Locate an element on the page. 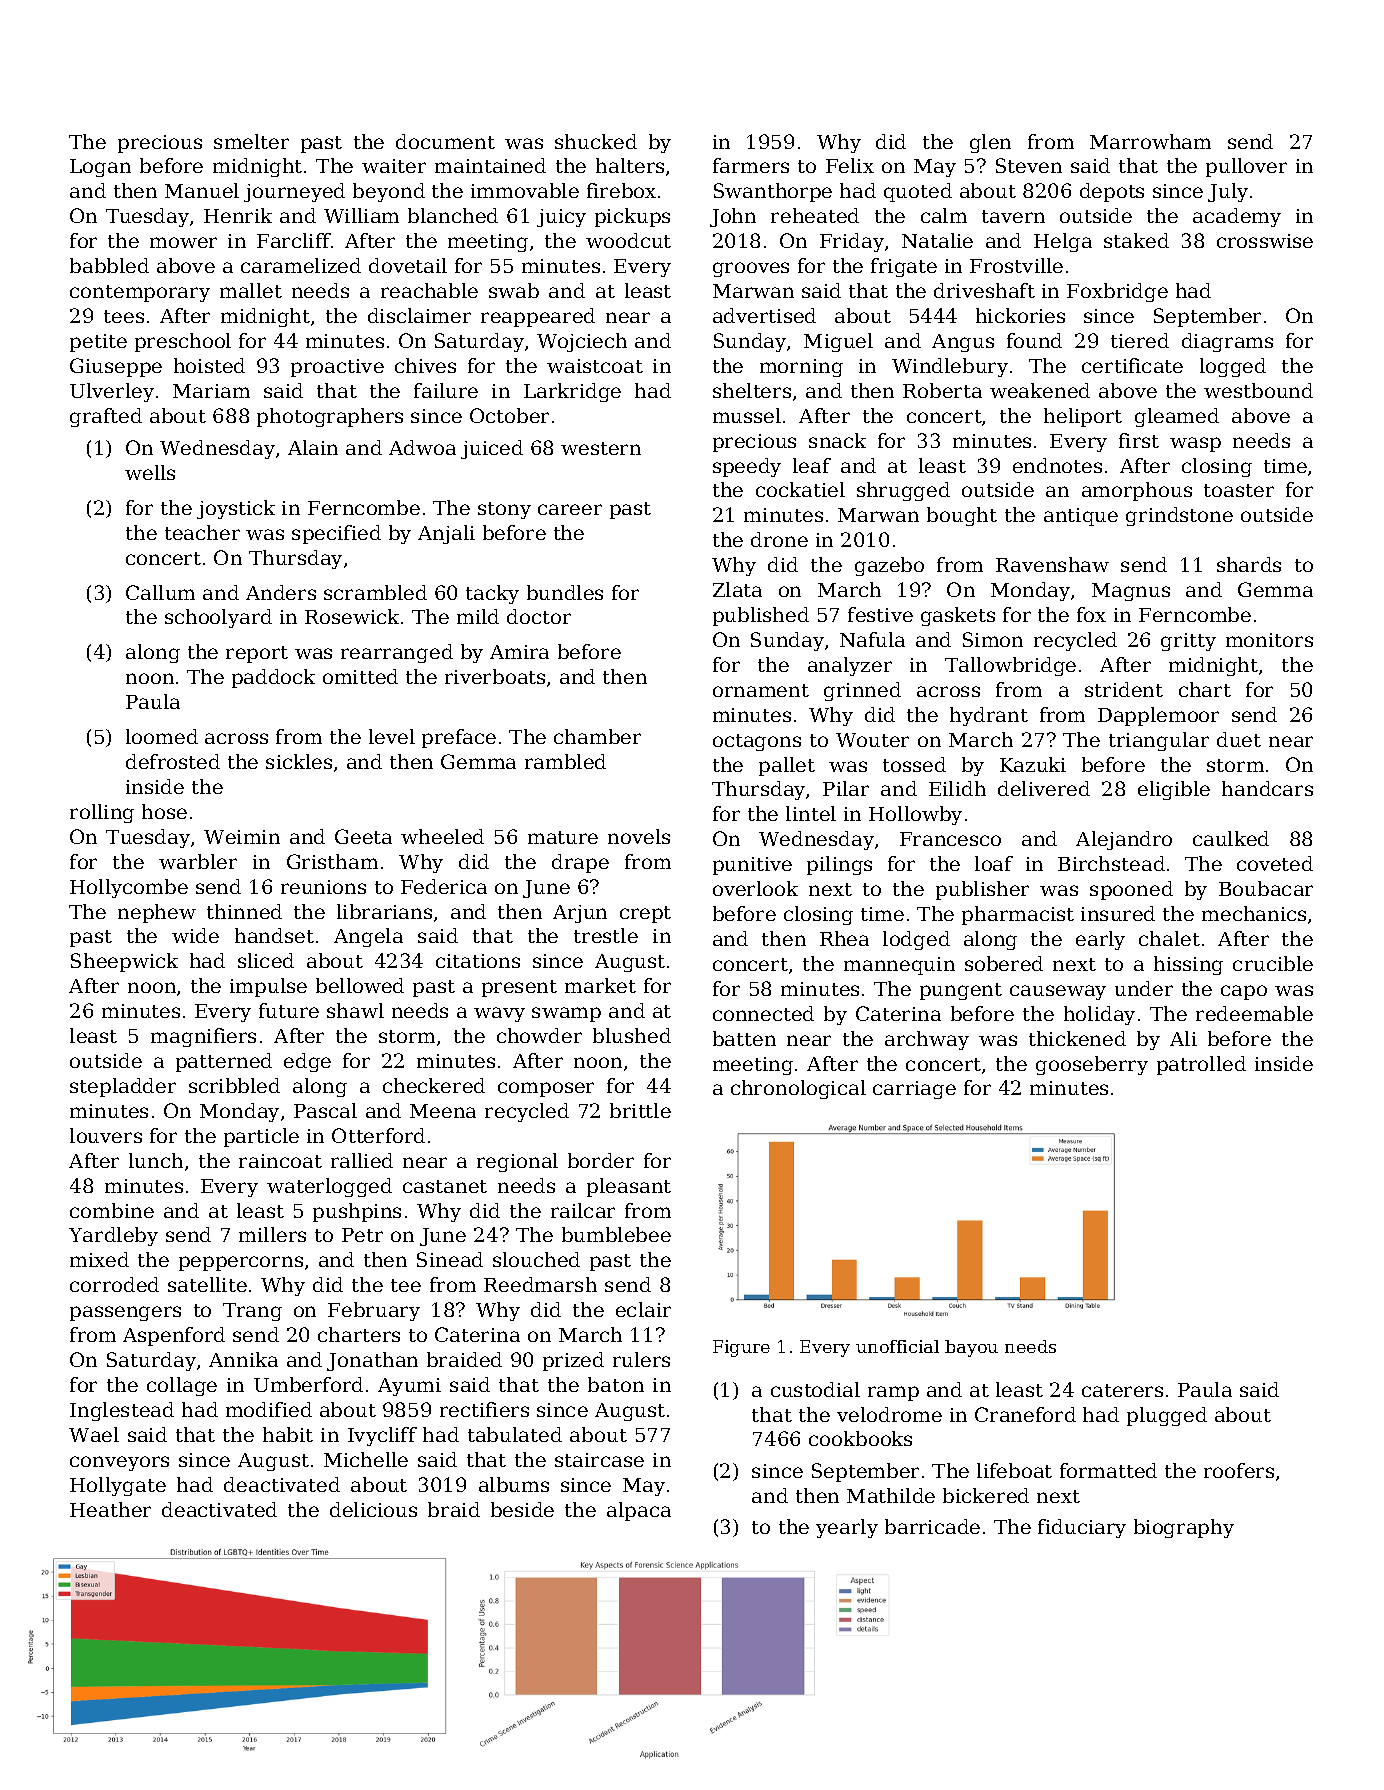 The width and height of the page is (1384, 1790). glen is located at coordinates (990, 143).
